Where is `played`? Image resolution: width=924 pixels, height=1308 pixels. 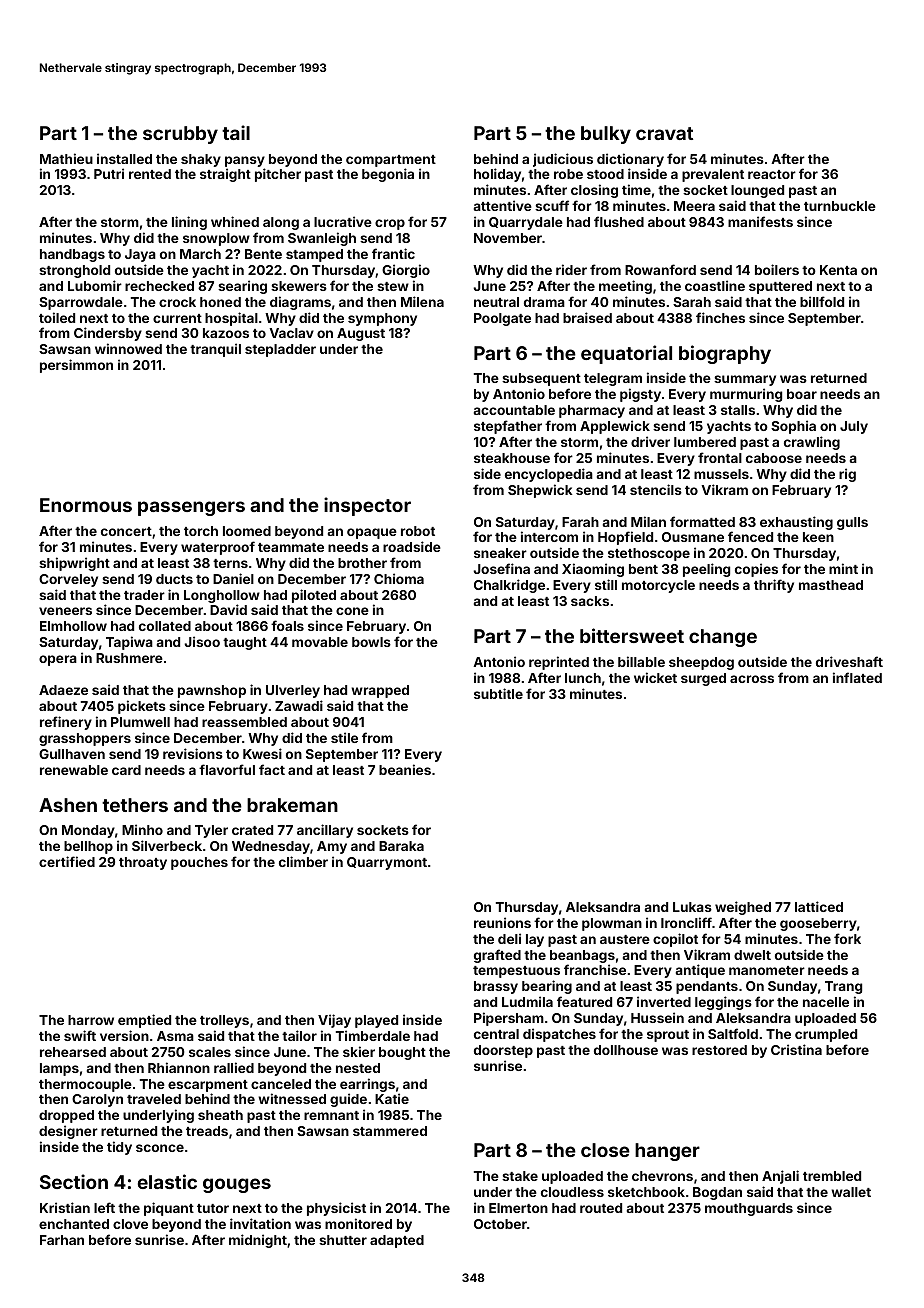 played is located at coordinates (376, 1021).
